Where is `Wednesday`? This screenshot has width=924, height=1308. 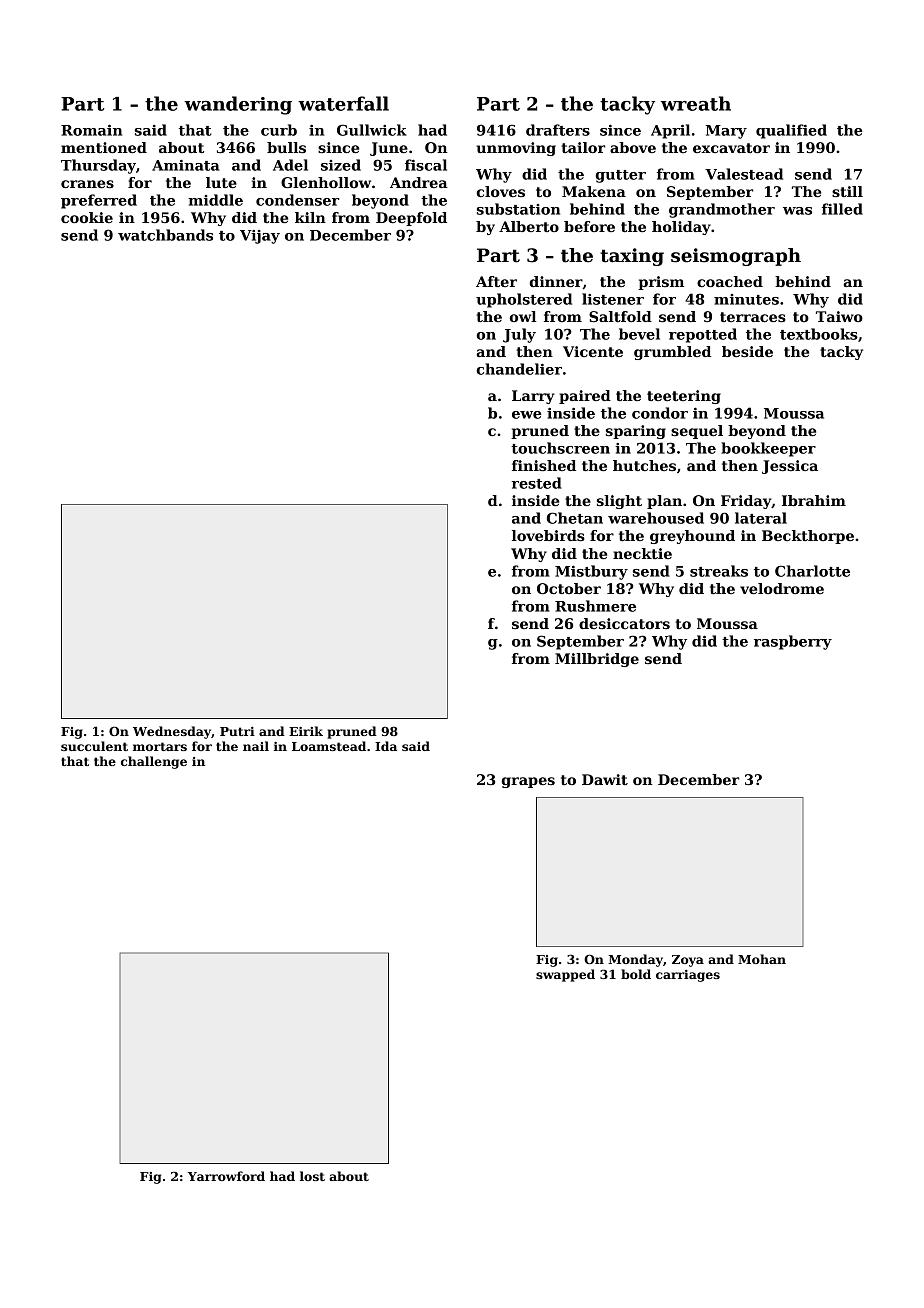
Wednesday is located at coordinates (172, 732).
